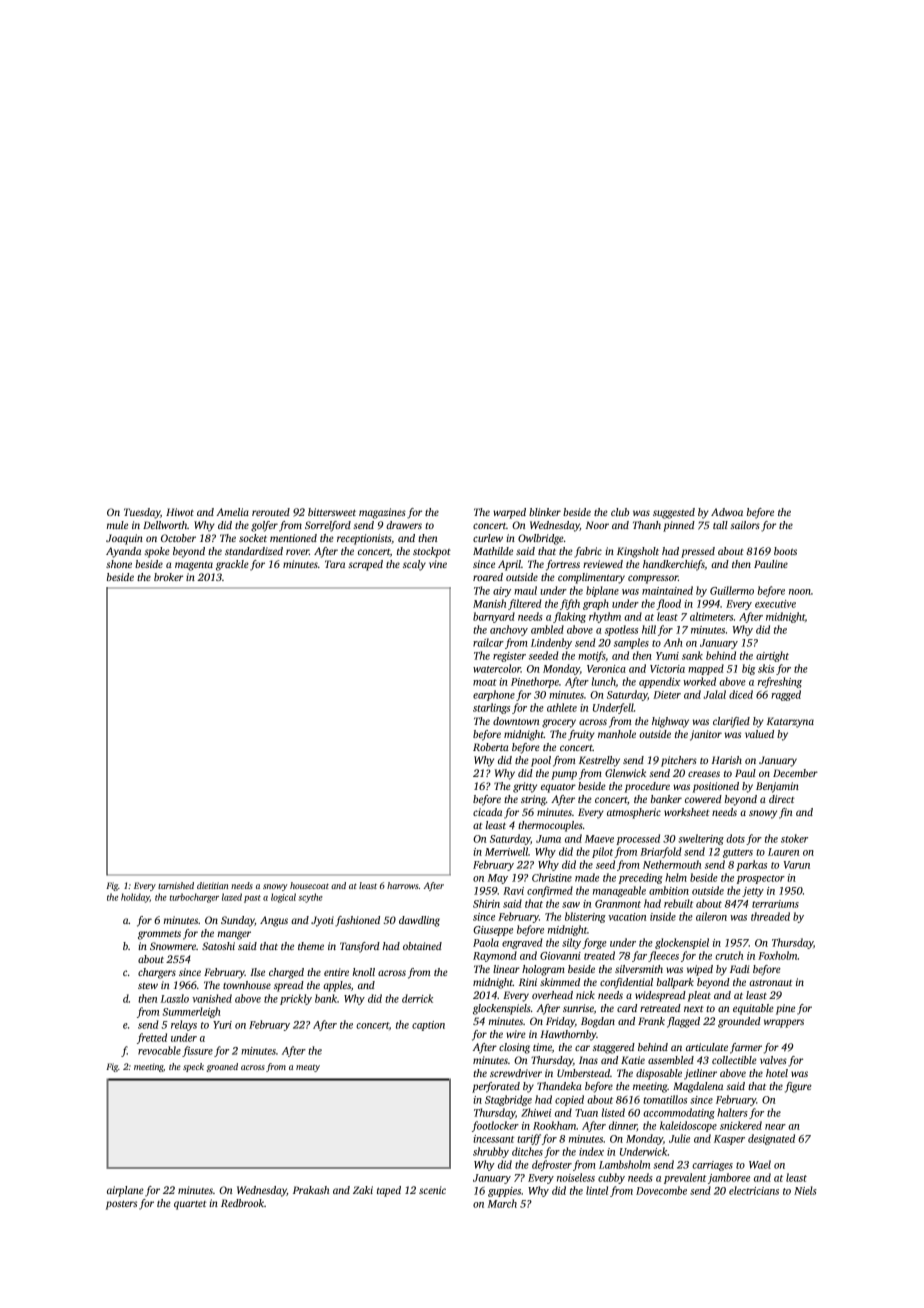  I want to click on Foxholm, so click(778, 955).
